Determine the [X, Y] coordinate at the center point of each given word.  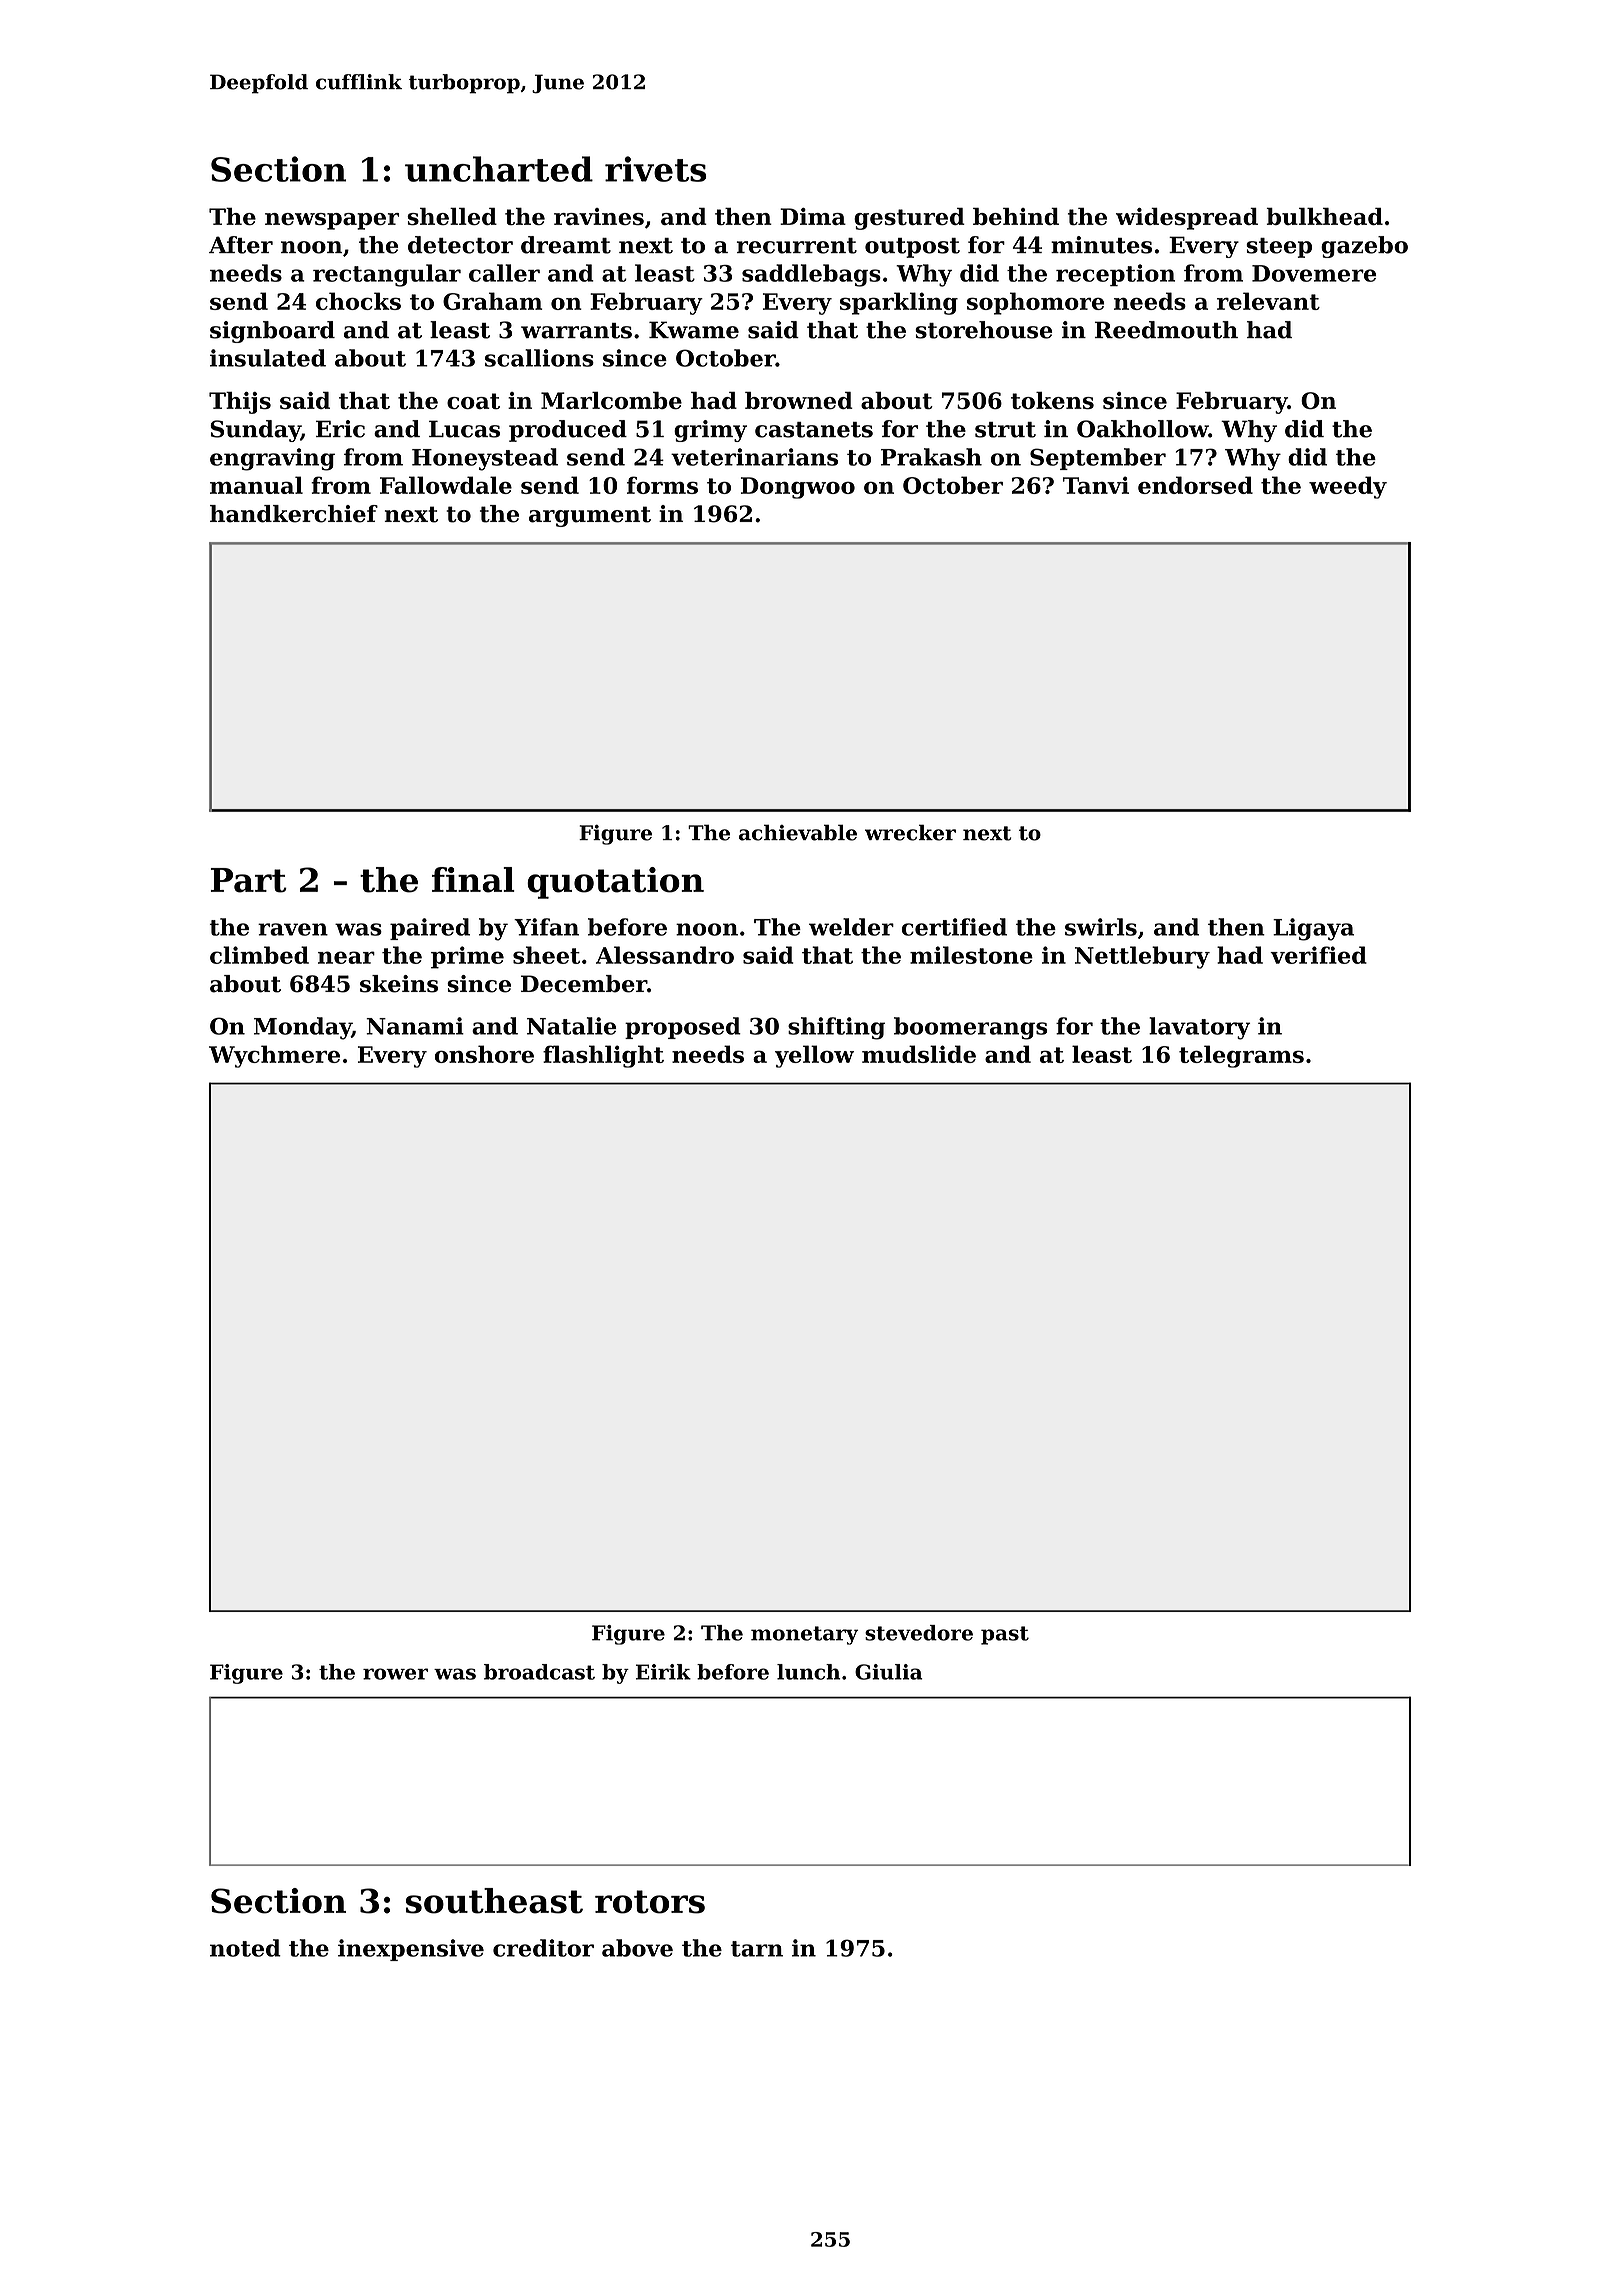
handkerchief [294, 514]
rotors [650, 1902]
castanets [814, 430]
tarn [757, 1949]
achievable [798, 832]
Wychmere [274, 1056]
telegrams [1241, 1056]
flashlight [603, 1056]
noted [245, 1948]
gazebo [1364, 247]
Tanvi [1096, 485]
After [241, 245]
